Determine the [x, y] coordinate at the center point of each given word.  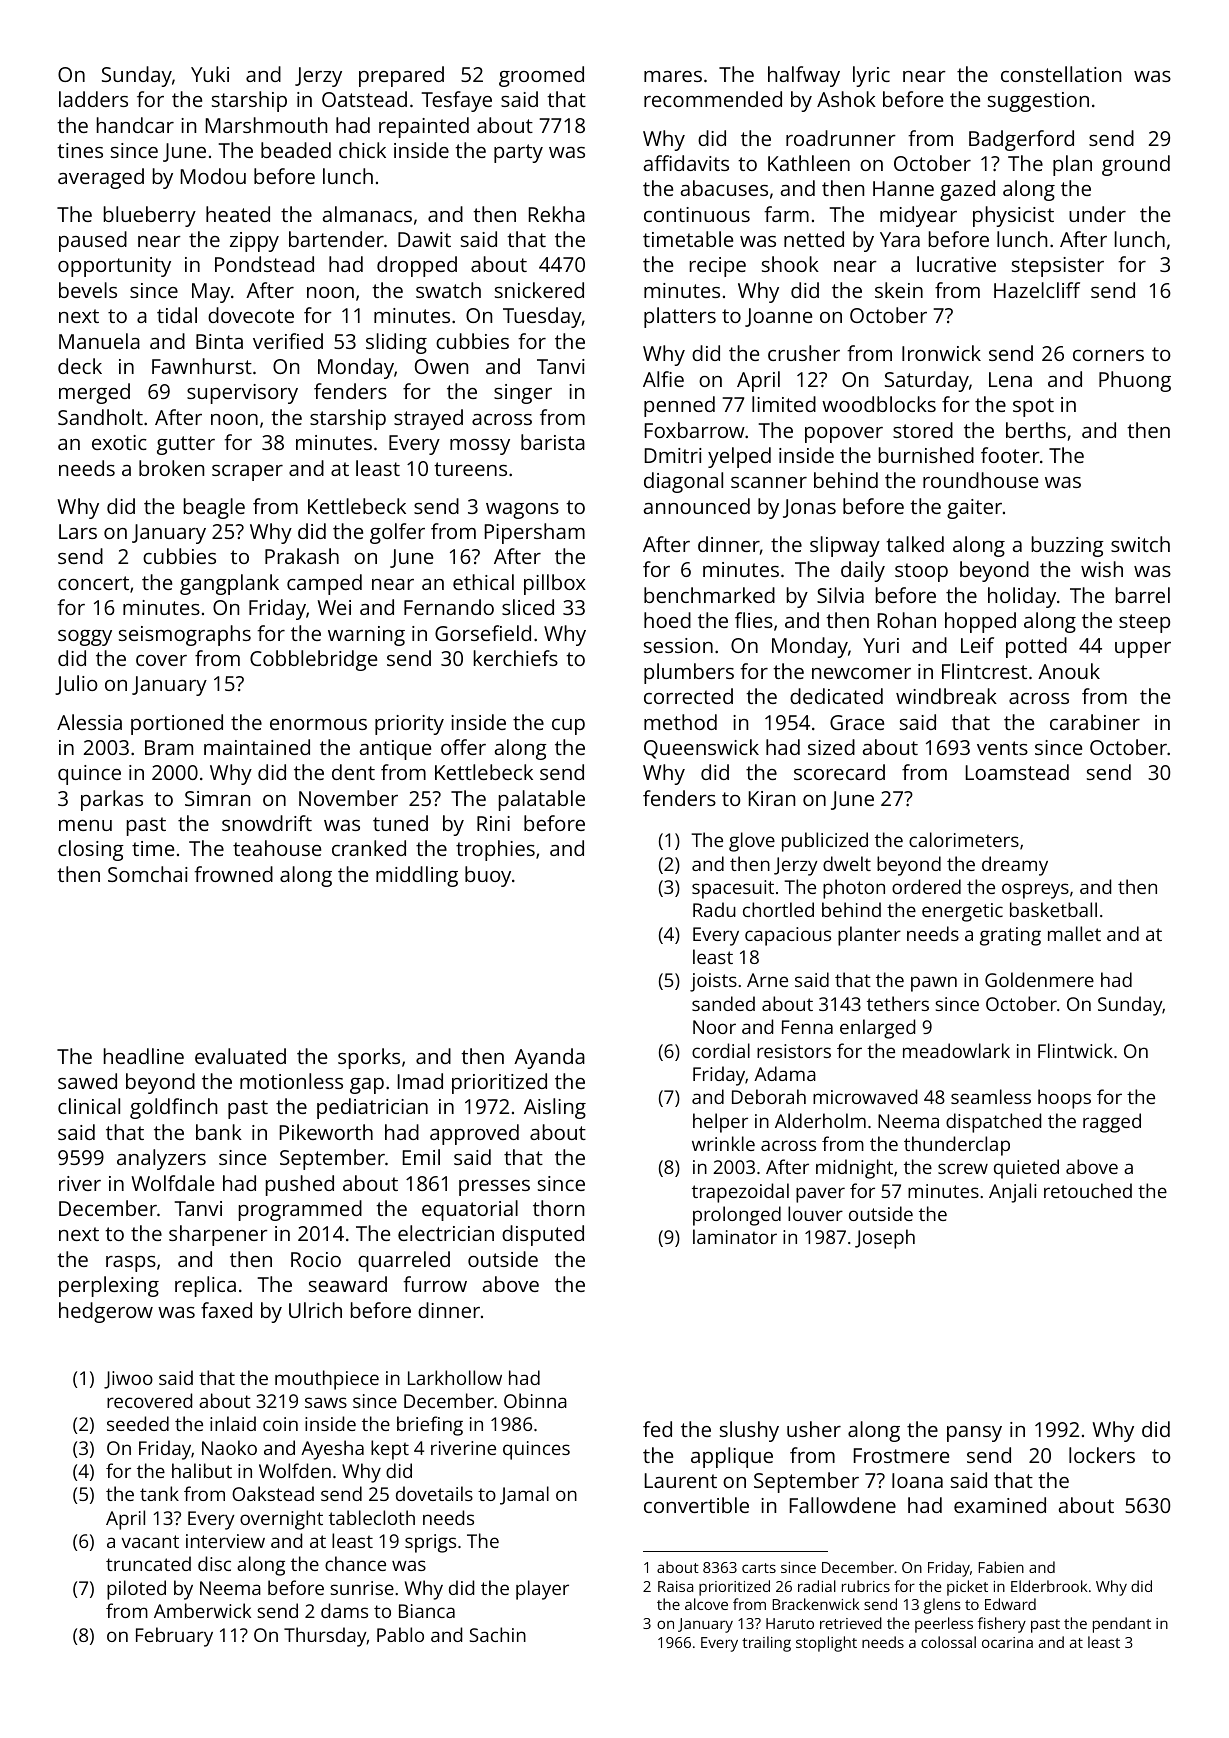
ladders [93, 99]
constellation [1061, 74]
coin [280, 1424]
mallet [1074, 933]
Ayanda [549, 1058]
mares [673, 76]
